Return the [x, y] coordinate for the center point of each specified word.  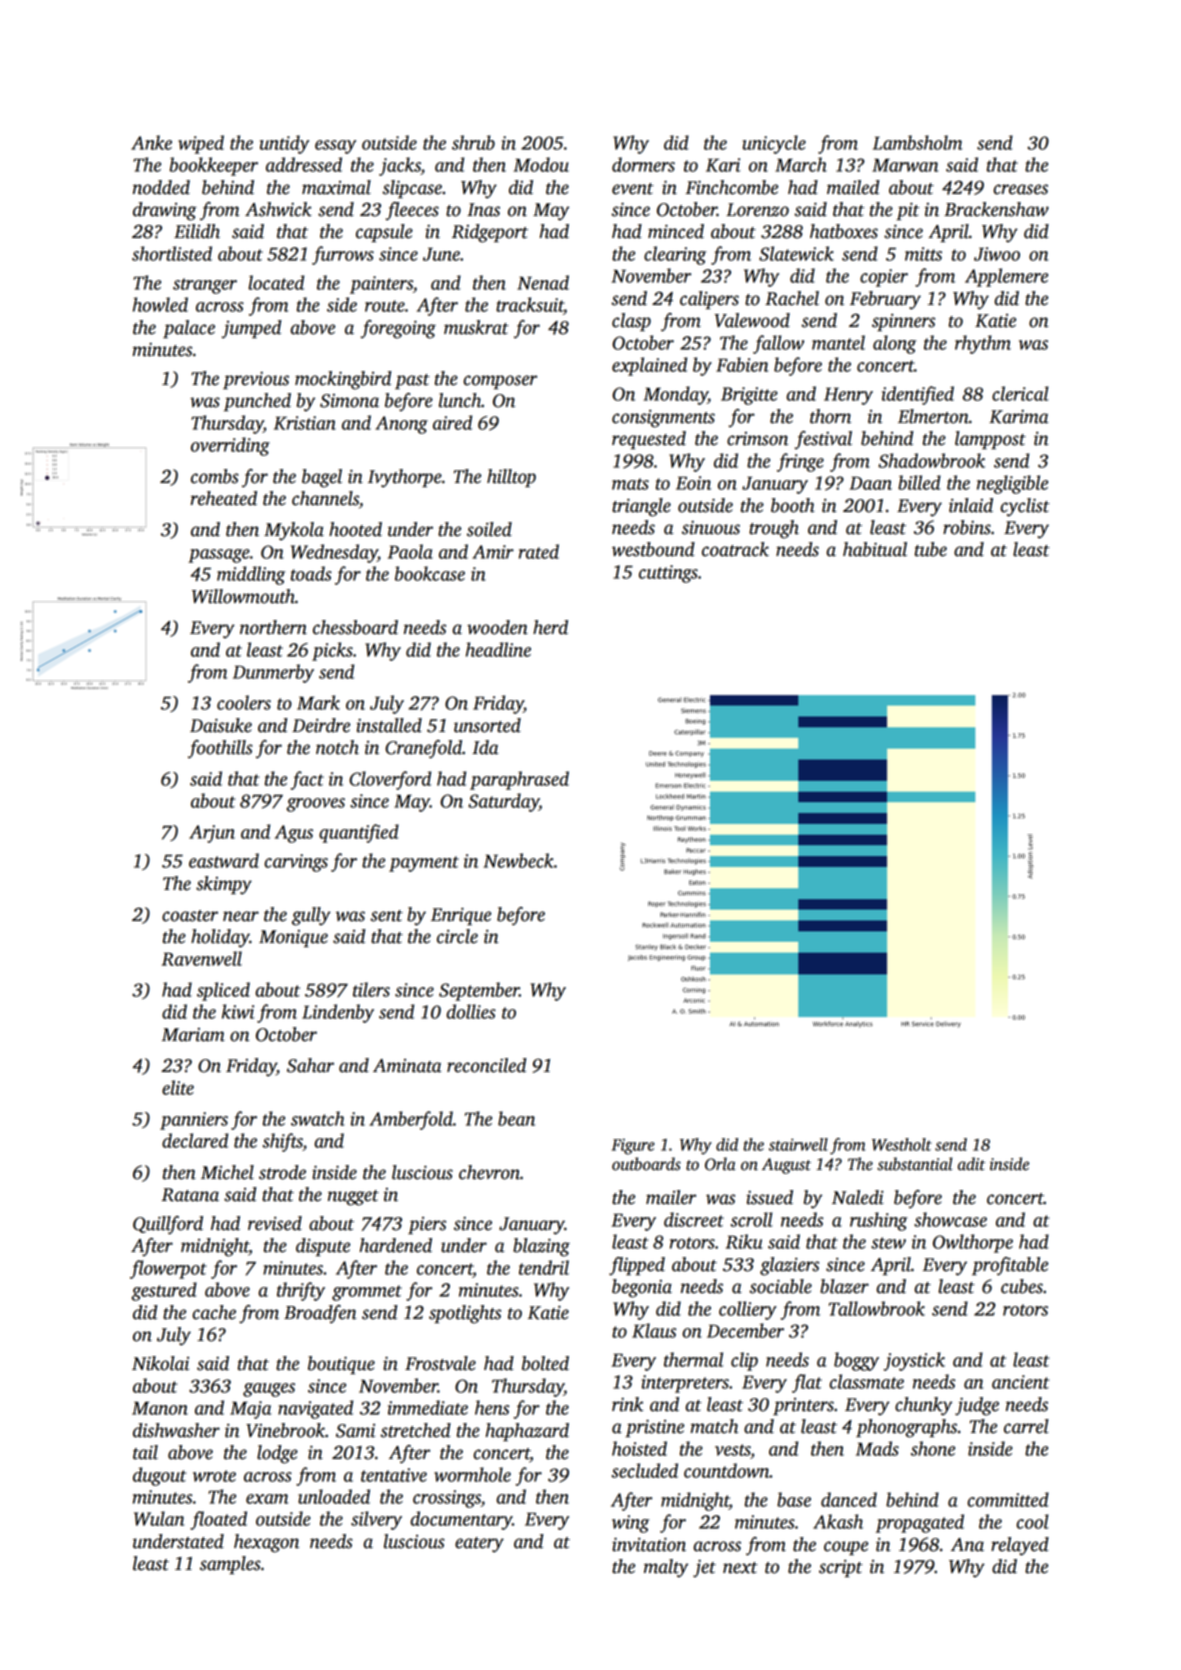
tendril [544, 1267]
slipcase [412, 189]
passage [219, 556]
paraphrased [519, 780]
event [633, 189]
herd [550, 627]
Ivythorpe [405, 478]
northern [273, 627]
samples [230, 1565]
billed [919, 482]
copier [884, 278]
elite [178, 1087]
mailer [671, 1197]
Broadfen [320, 1314]
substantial [915, 1164]
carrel [1026, 1426]
